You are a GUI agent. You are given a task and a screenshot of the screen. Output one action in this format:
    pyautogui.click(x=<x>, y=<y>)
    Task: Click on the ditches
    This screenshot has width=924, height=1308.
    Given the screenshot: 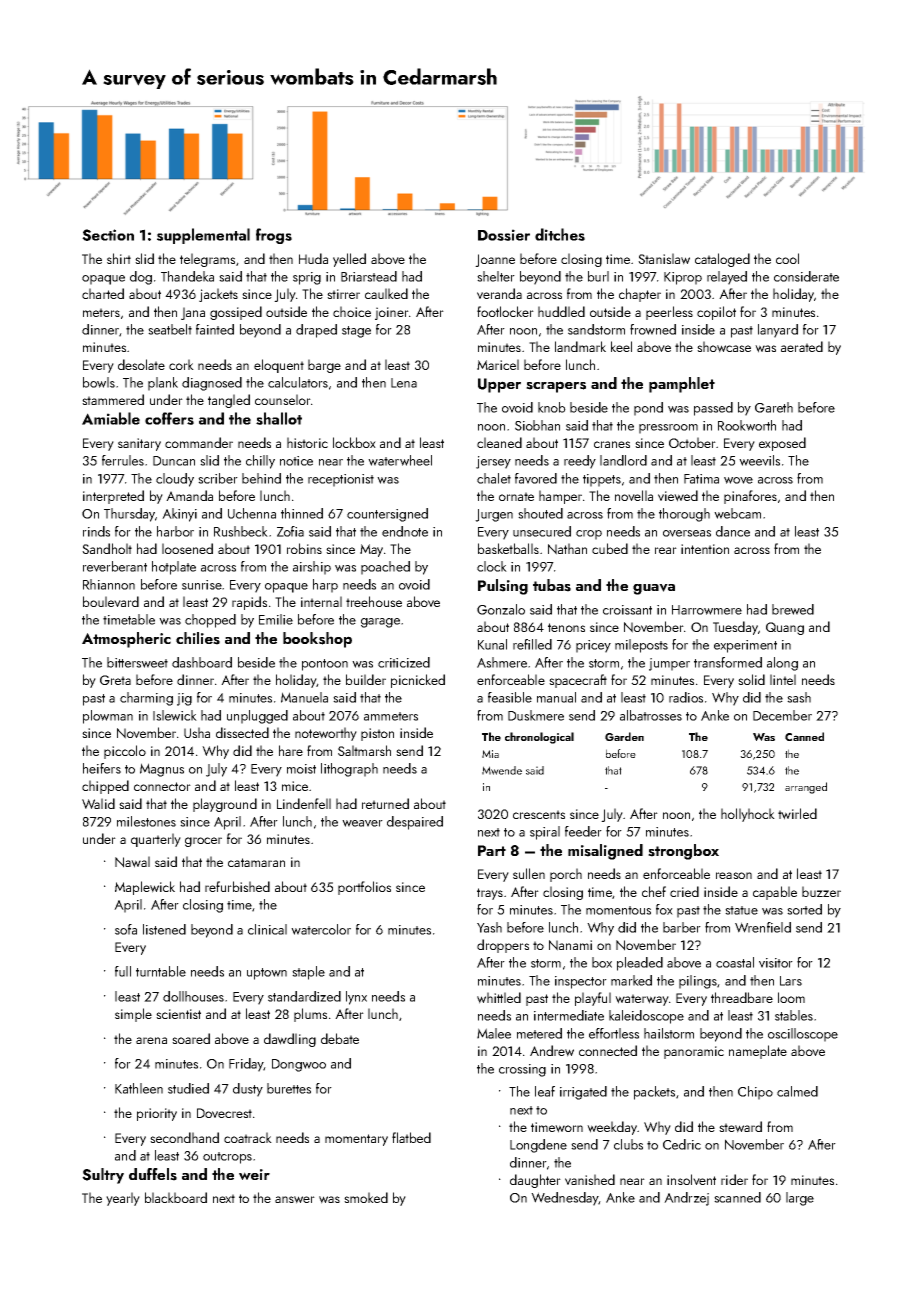 What is the action you would take?
    pyautogui.click(x=560, y=234)
